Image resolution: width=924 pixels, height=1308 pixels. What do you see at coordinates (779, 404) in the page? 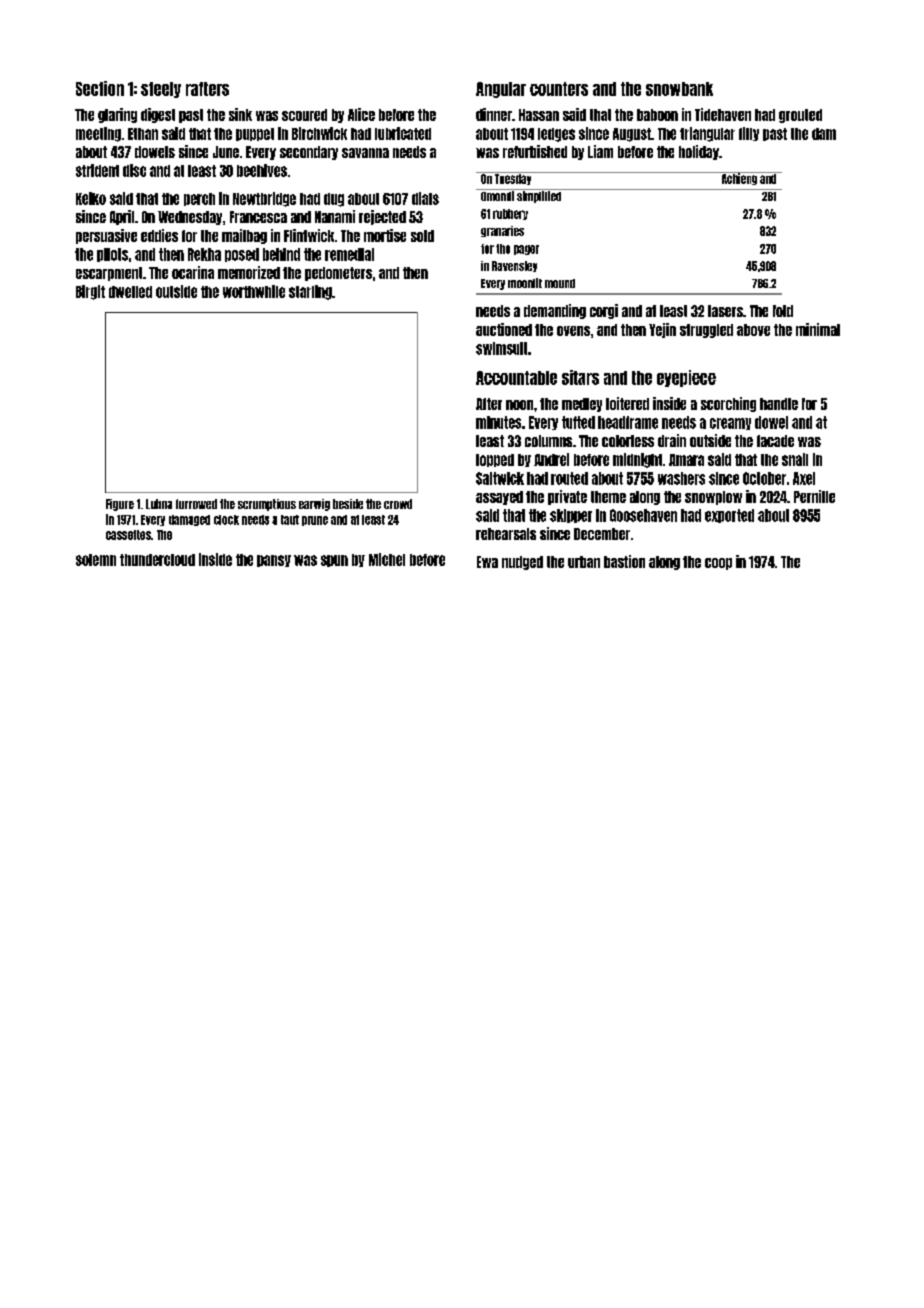
I see `handle` at bounding box center [779, 404].
